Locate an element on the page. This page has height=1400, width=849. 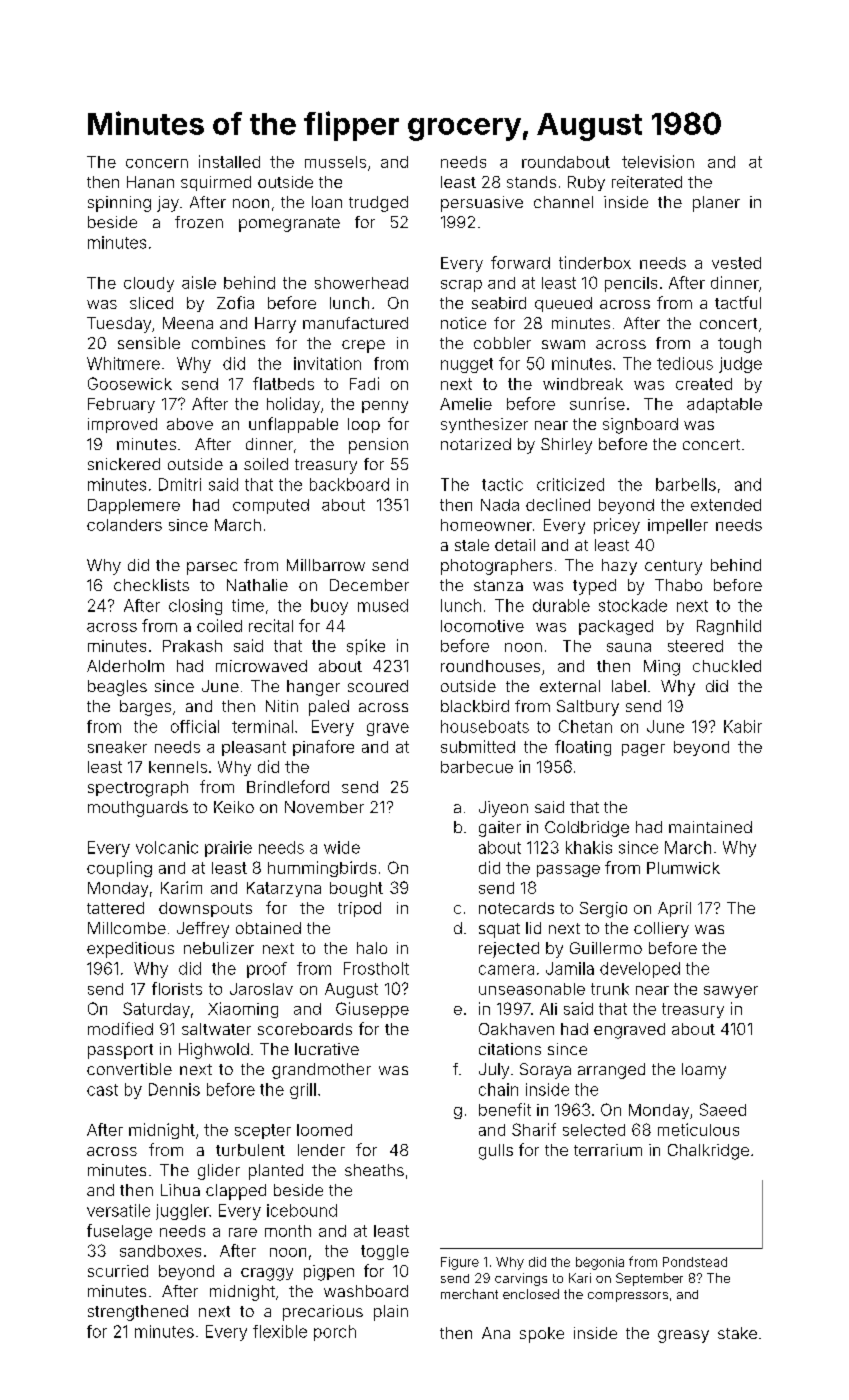
pricey is located at coordinates (617, 526).
